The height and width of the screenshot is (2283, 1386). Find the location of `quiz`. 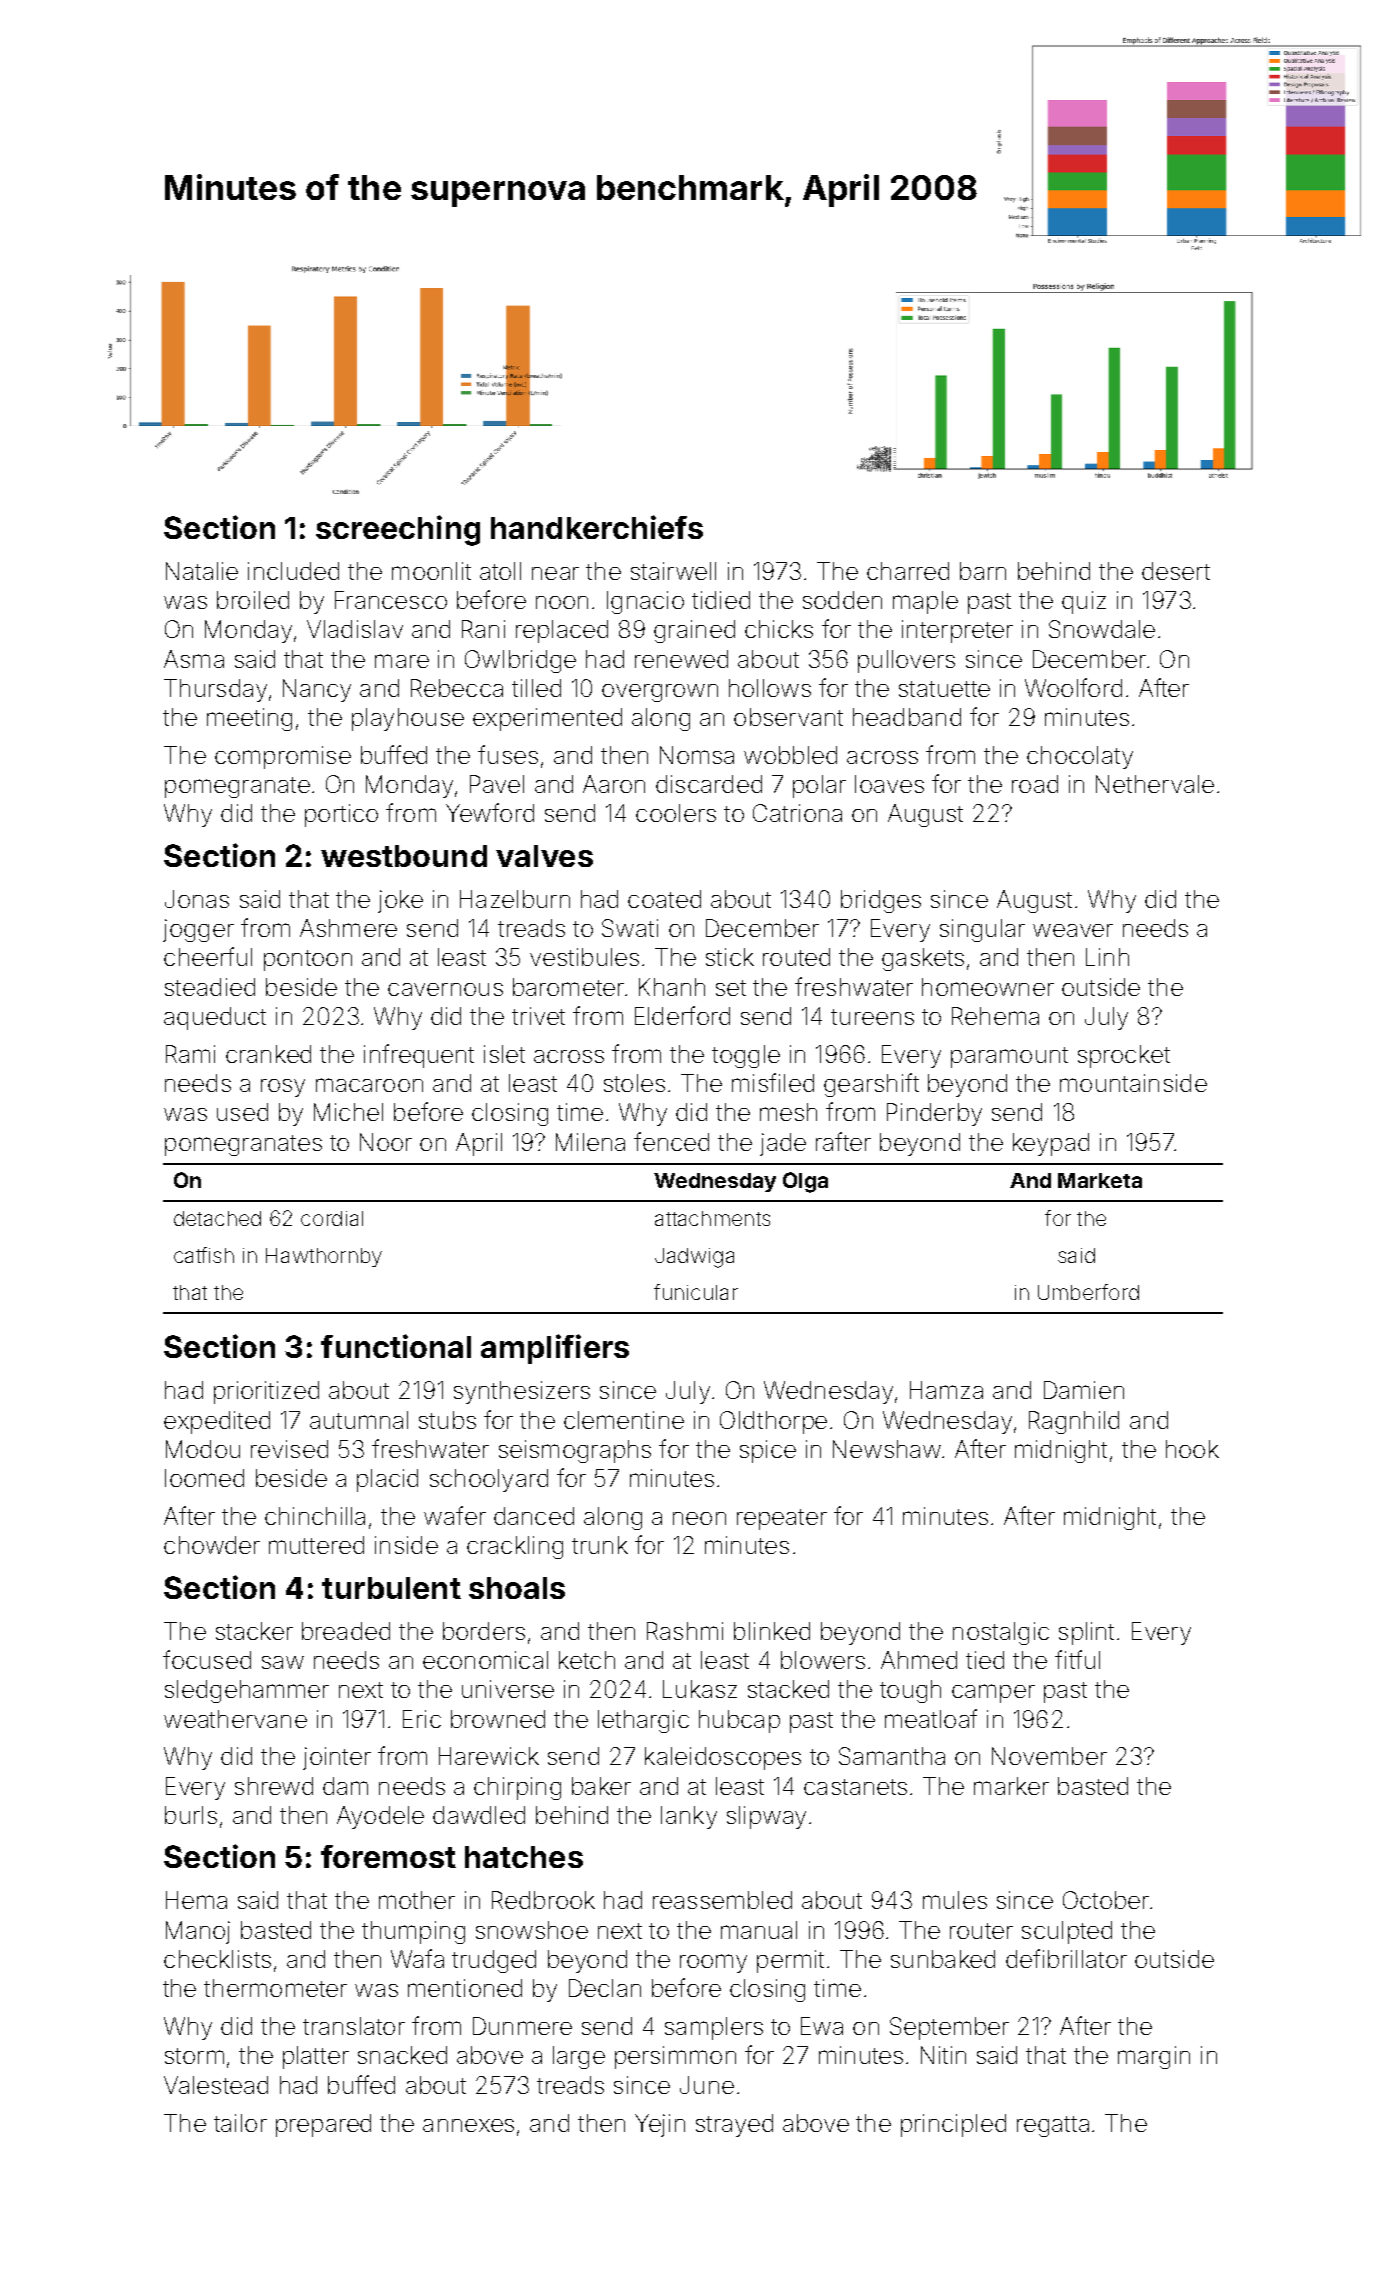

quiz is located at coordinates (1084, 602).
